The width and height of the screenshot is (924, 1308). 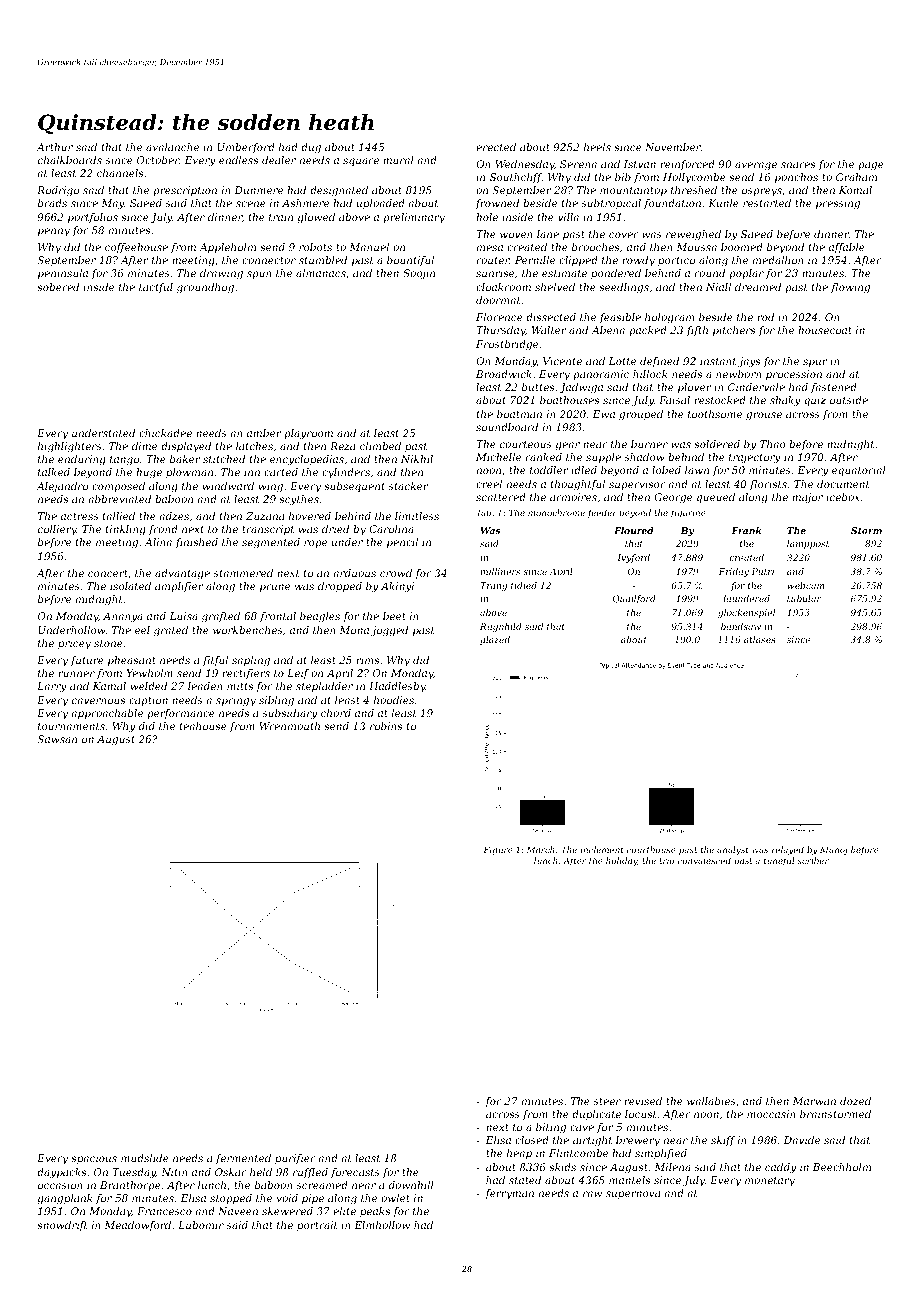 What do you see at coordinates (70, 160) in the screenshot?
I see `chalkboards` at bounding box center [70, 160].
